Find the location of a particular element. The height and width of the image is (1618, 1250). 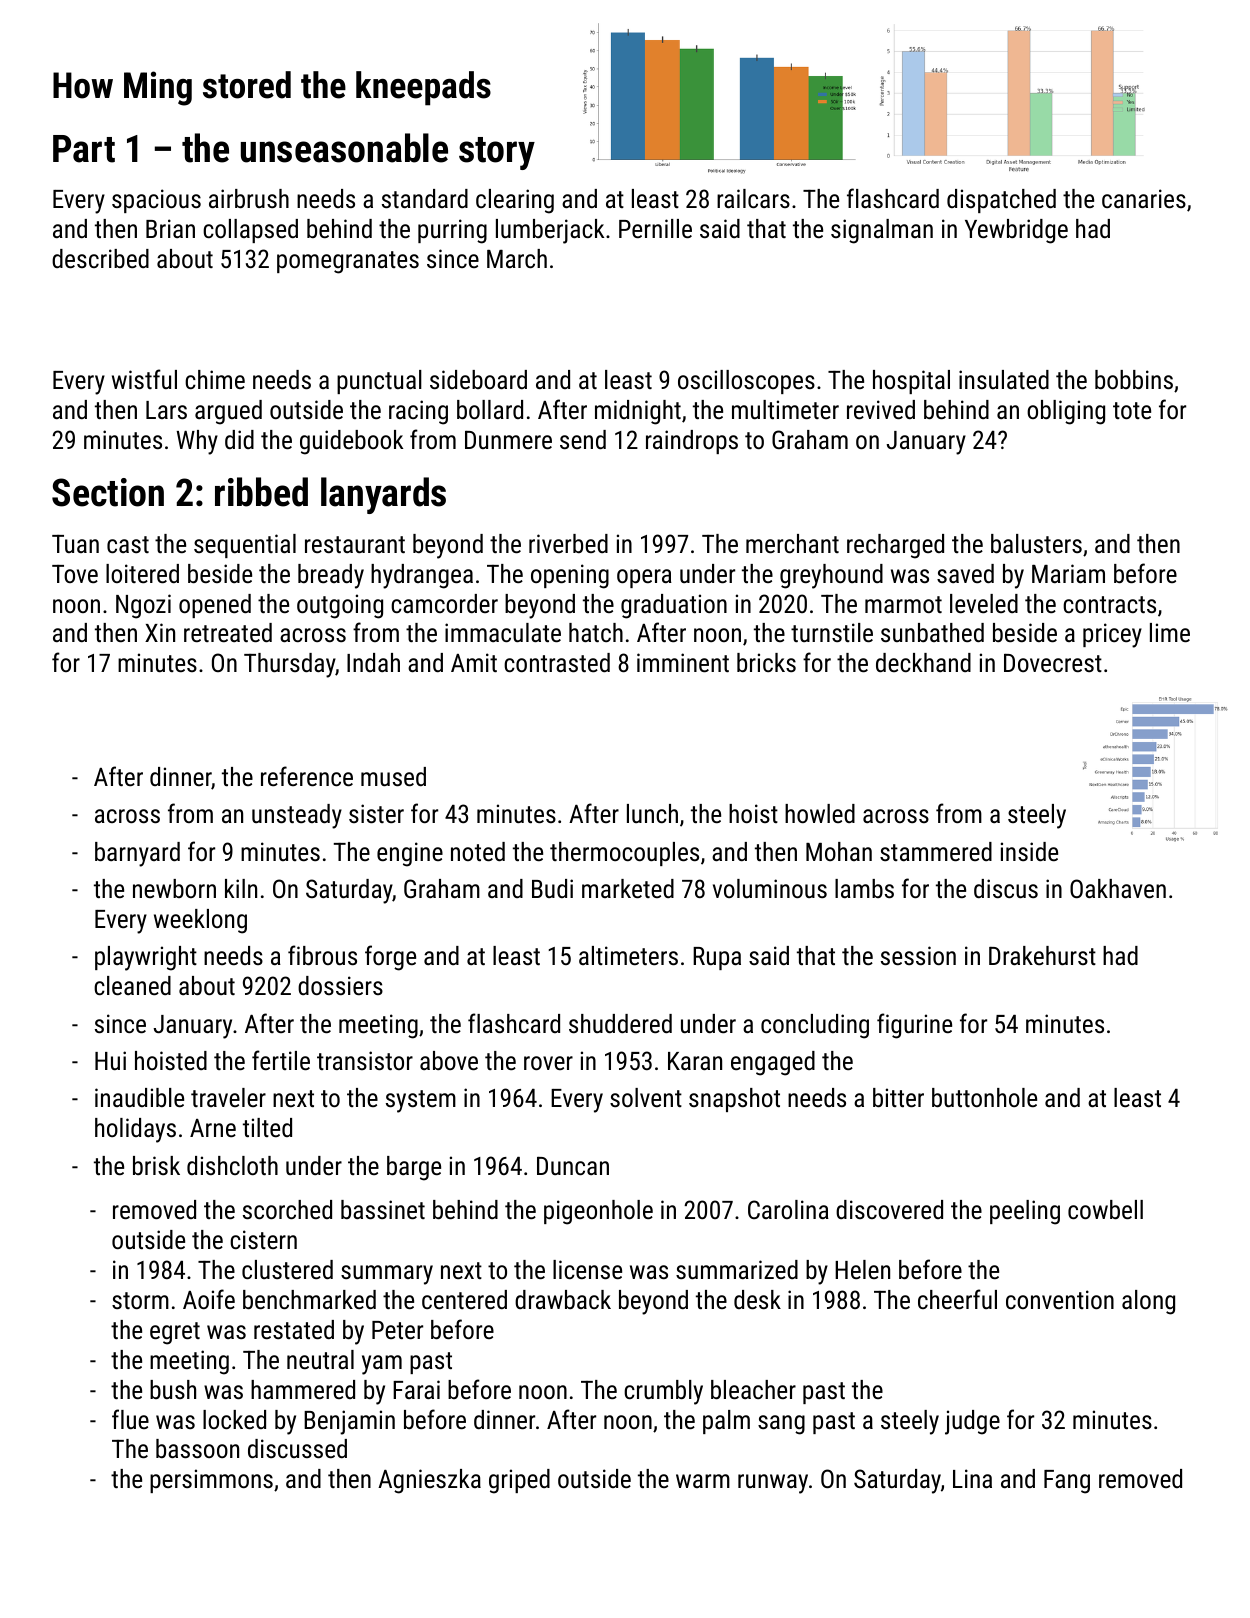

Part is located at coordinates (84, 149).
